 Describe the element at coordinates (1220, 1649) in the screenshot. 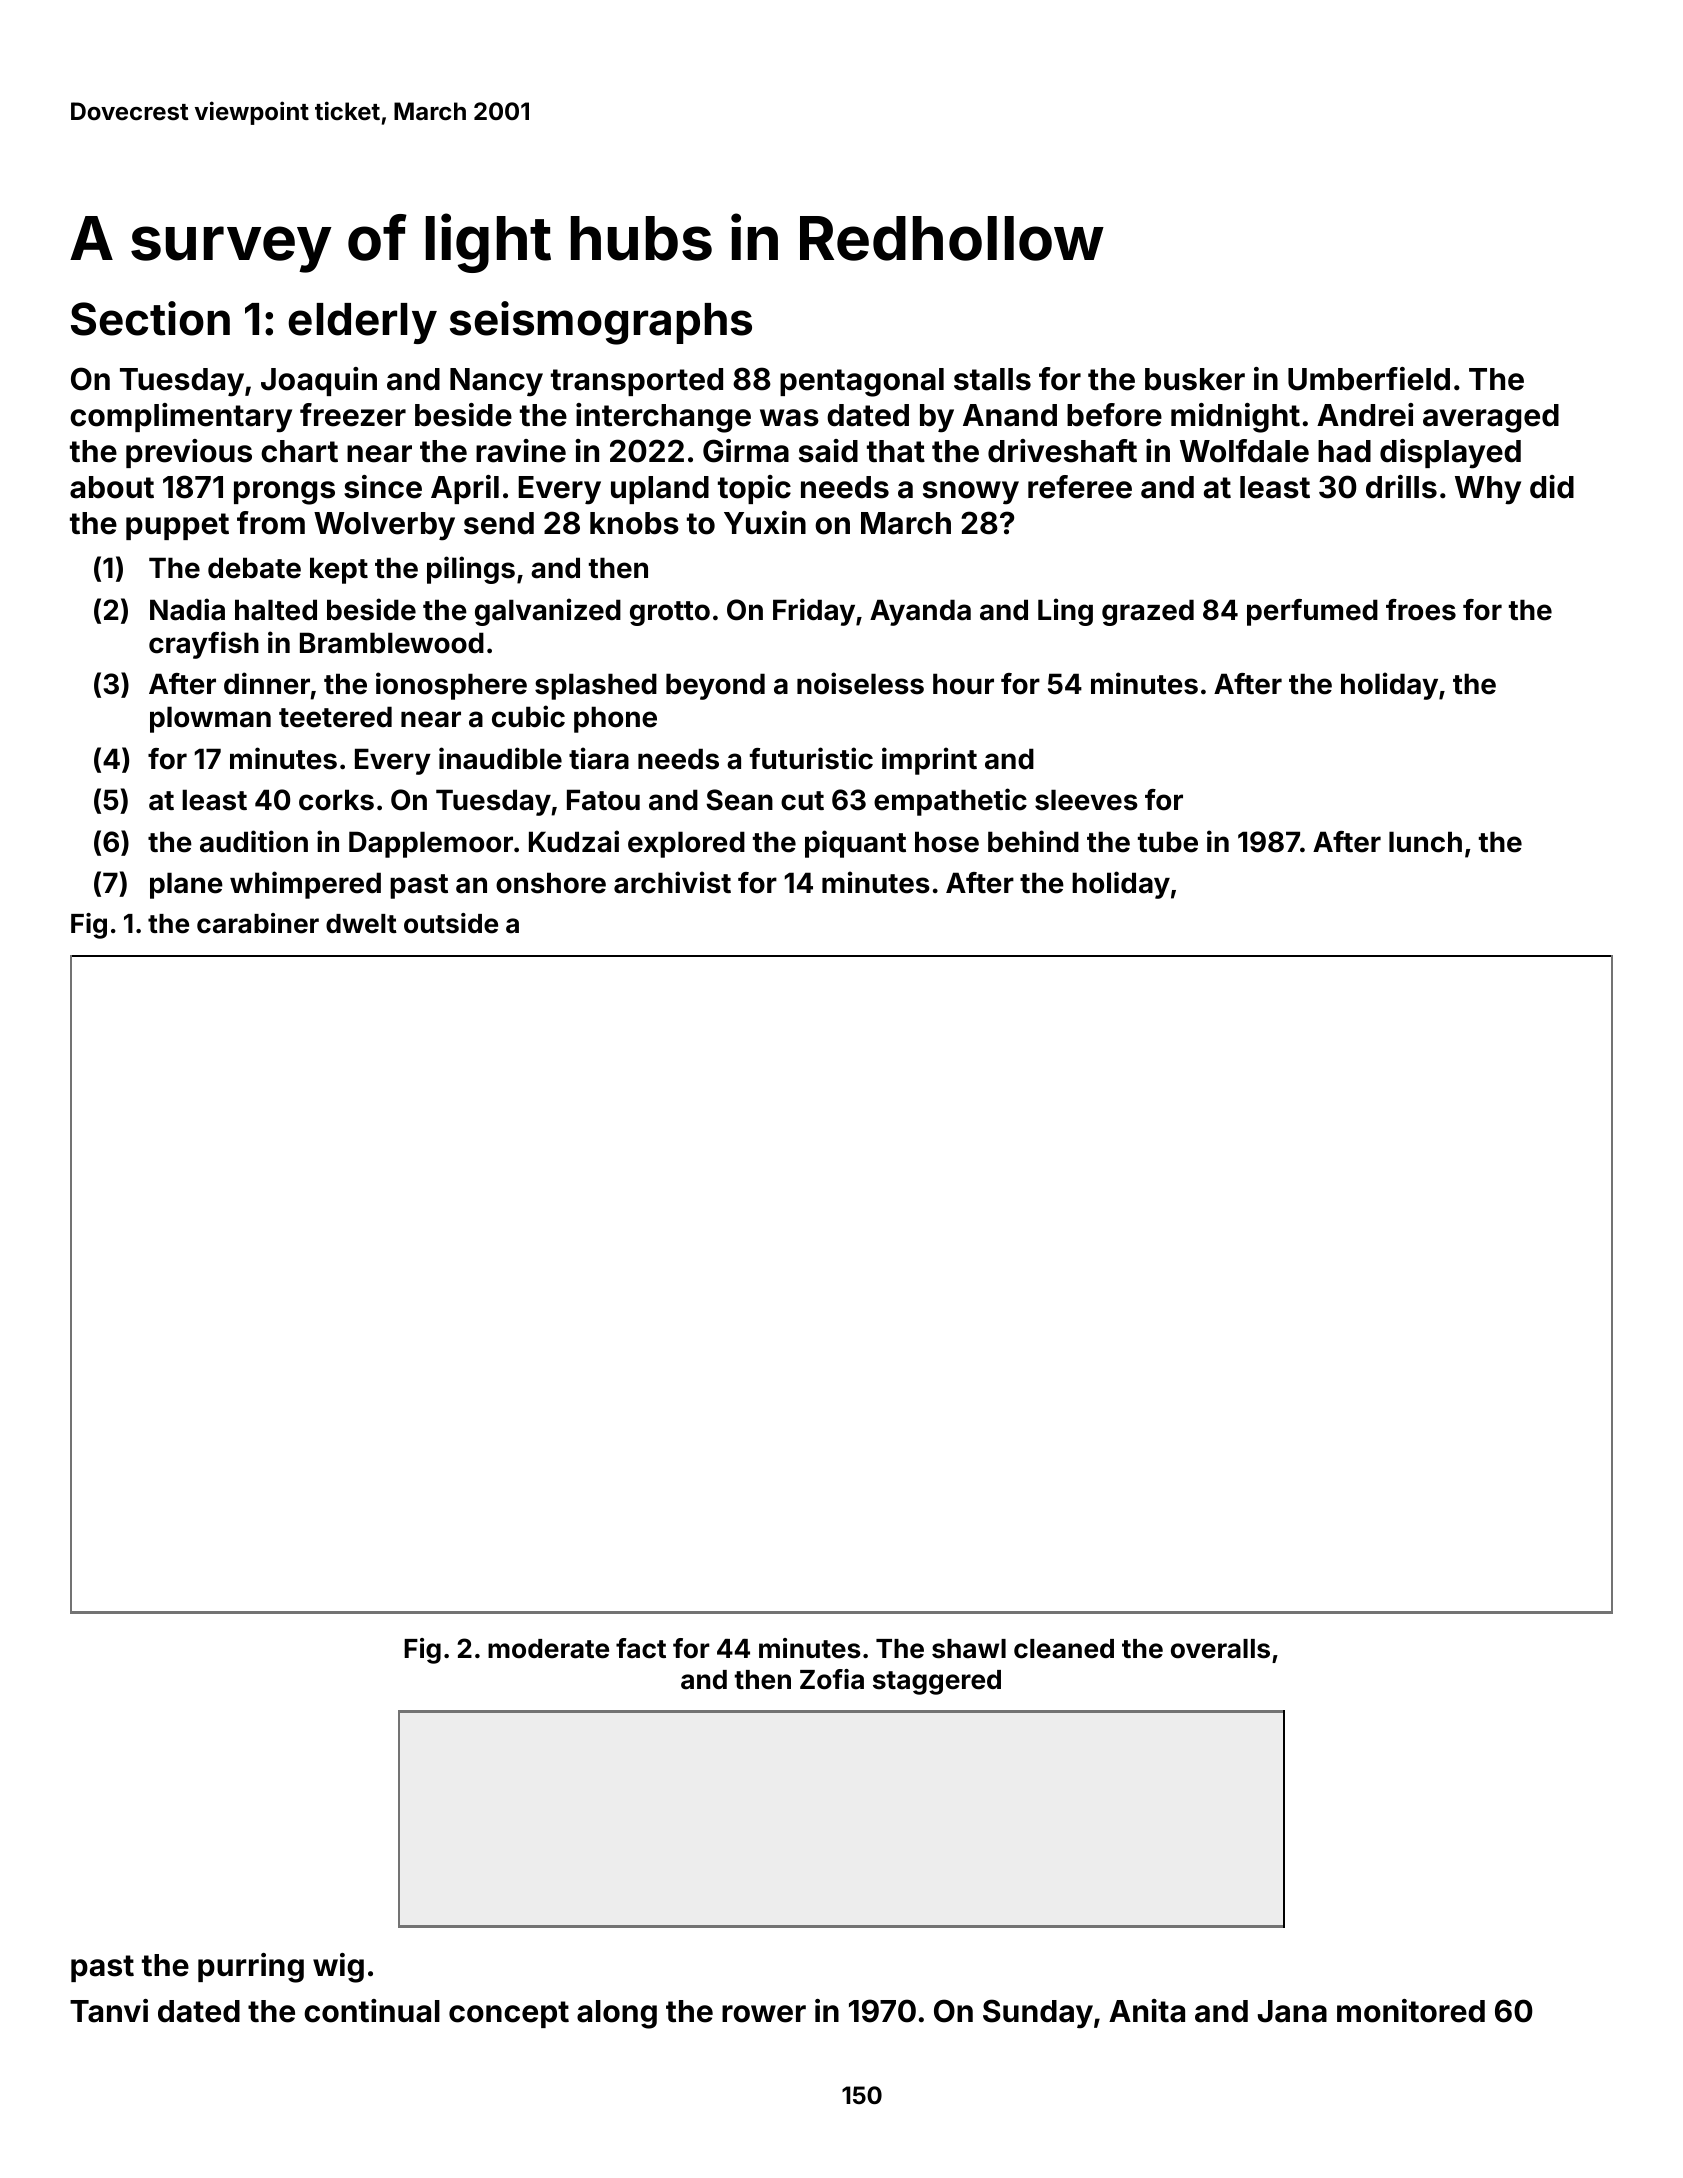

I see `overalls` at that location.
